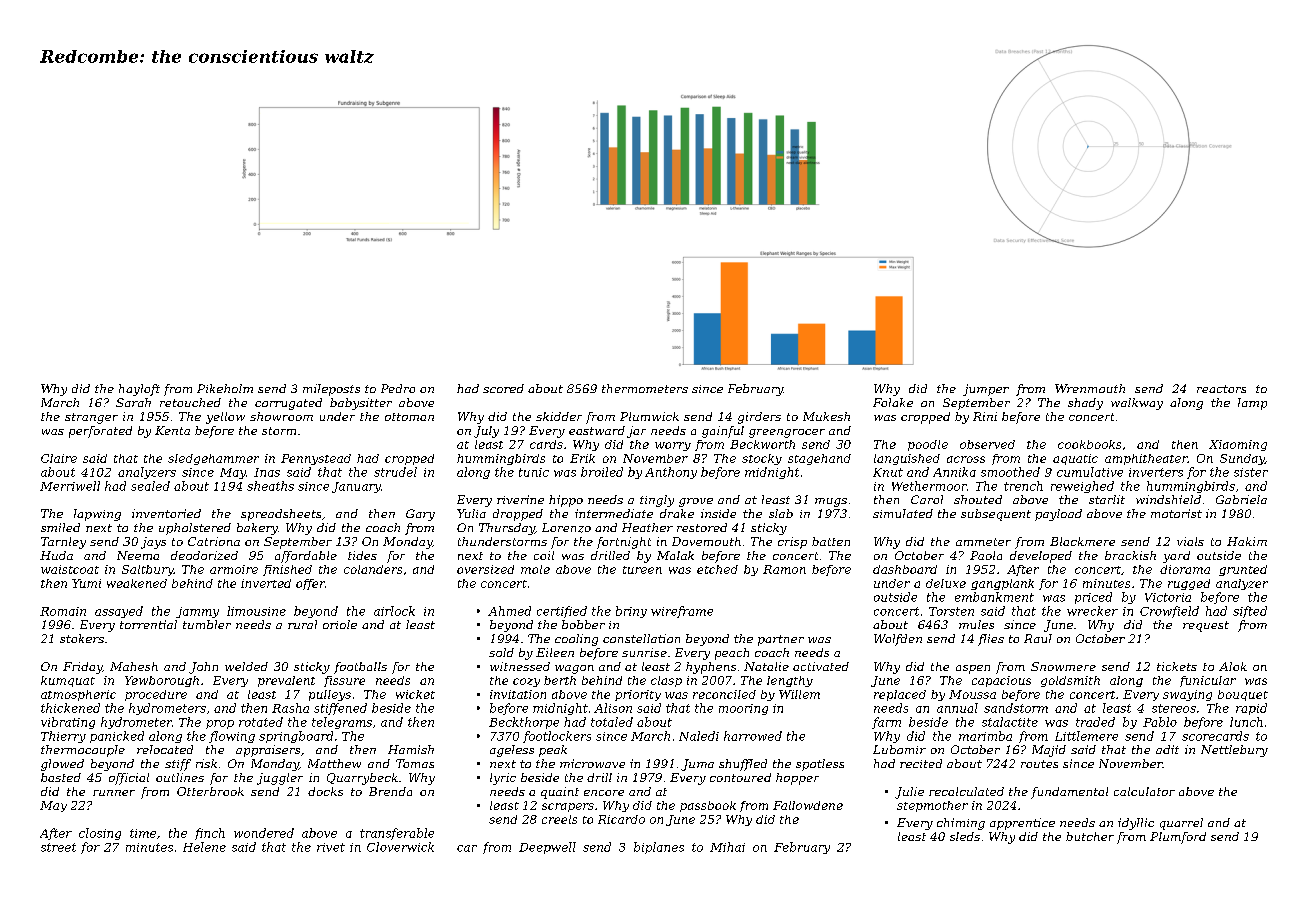 The width and height of the page is (1308, 924). What do you see at coordinates (334, 763) in the page?
I see `Matthew` at bounding box center [334, 763].
